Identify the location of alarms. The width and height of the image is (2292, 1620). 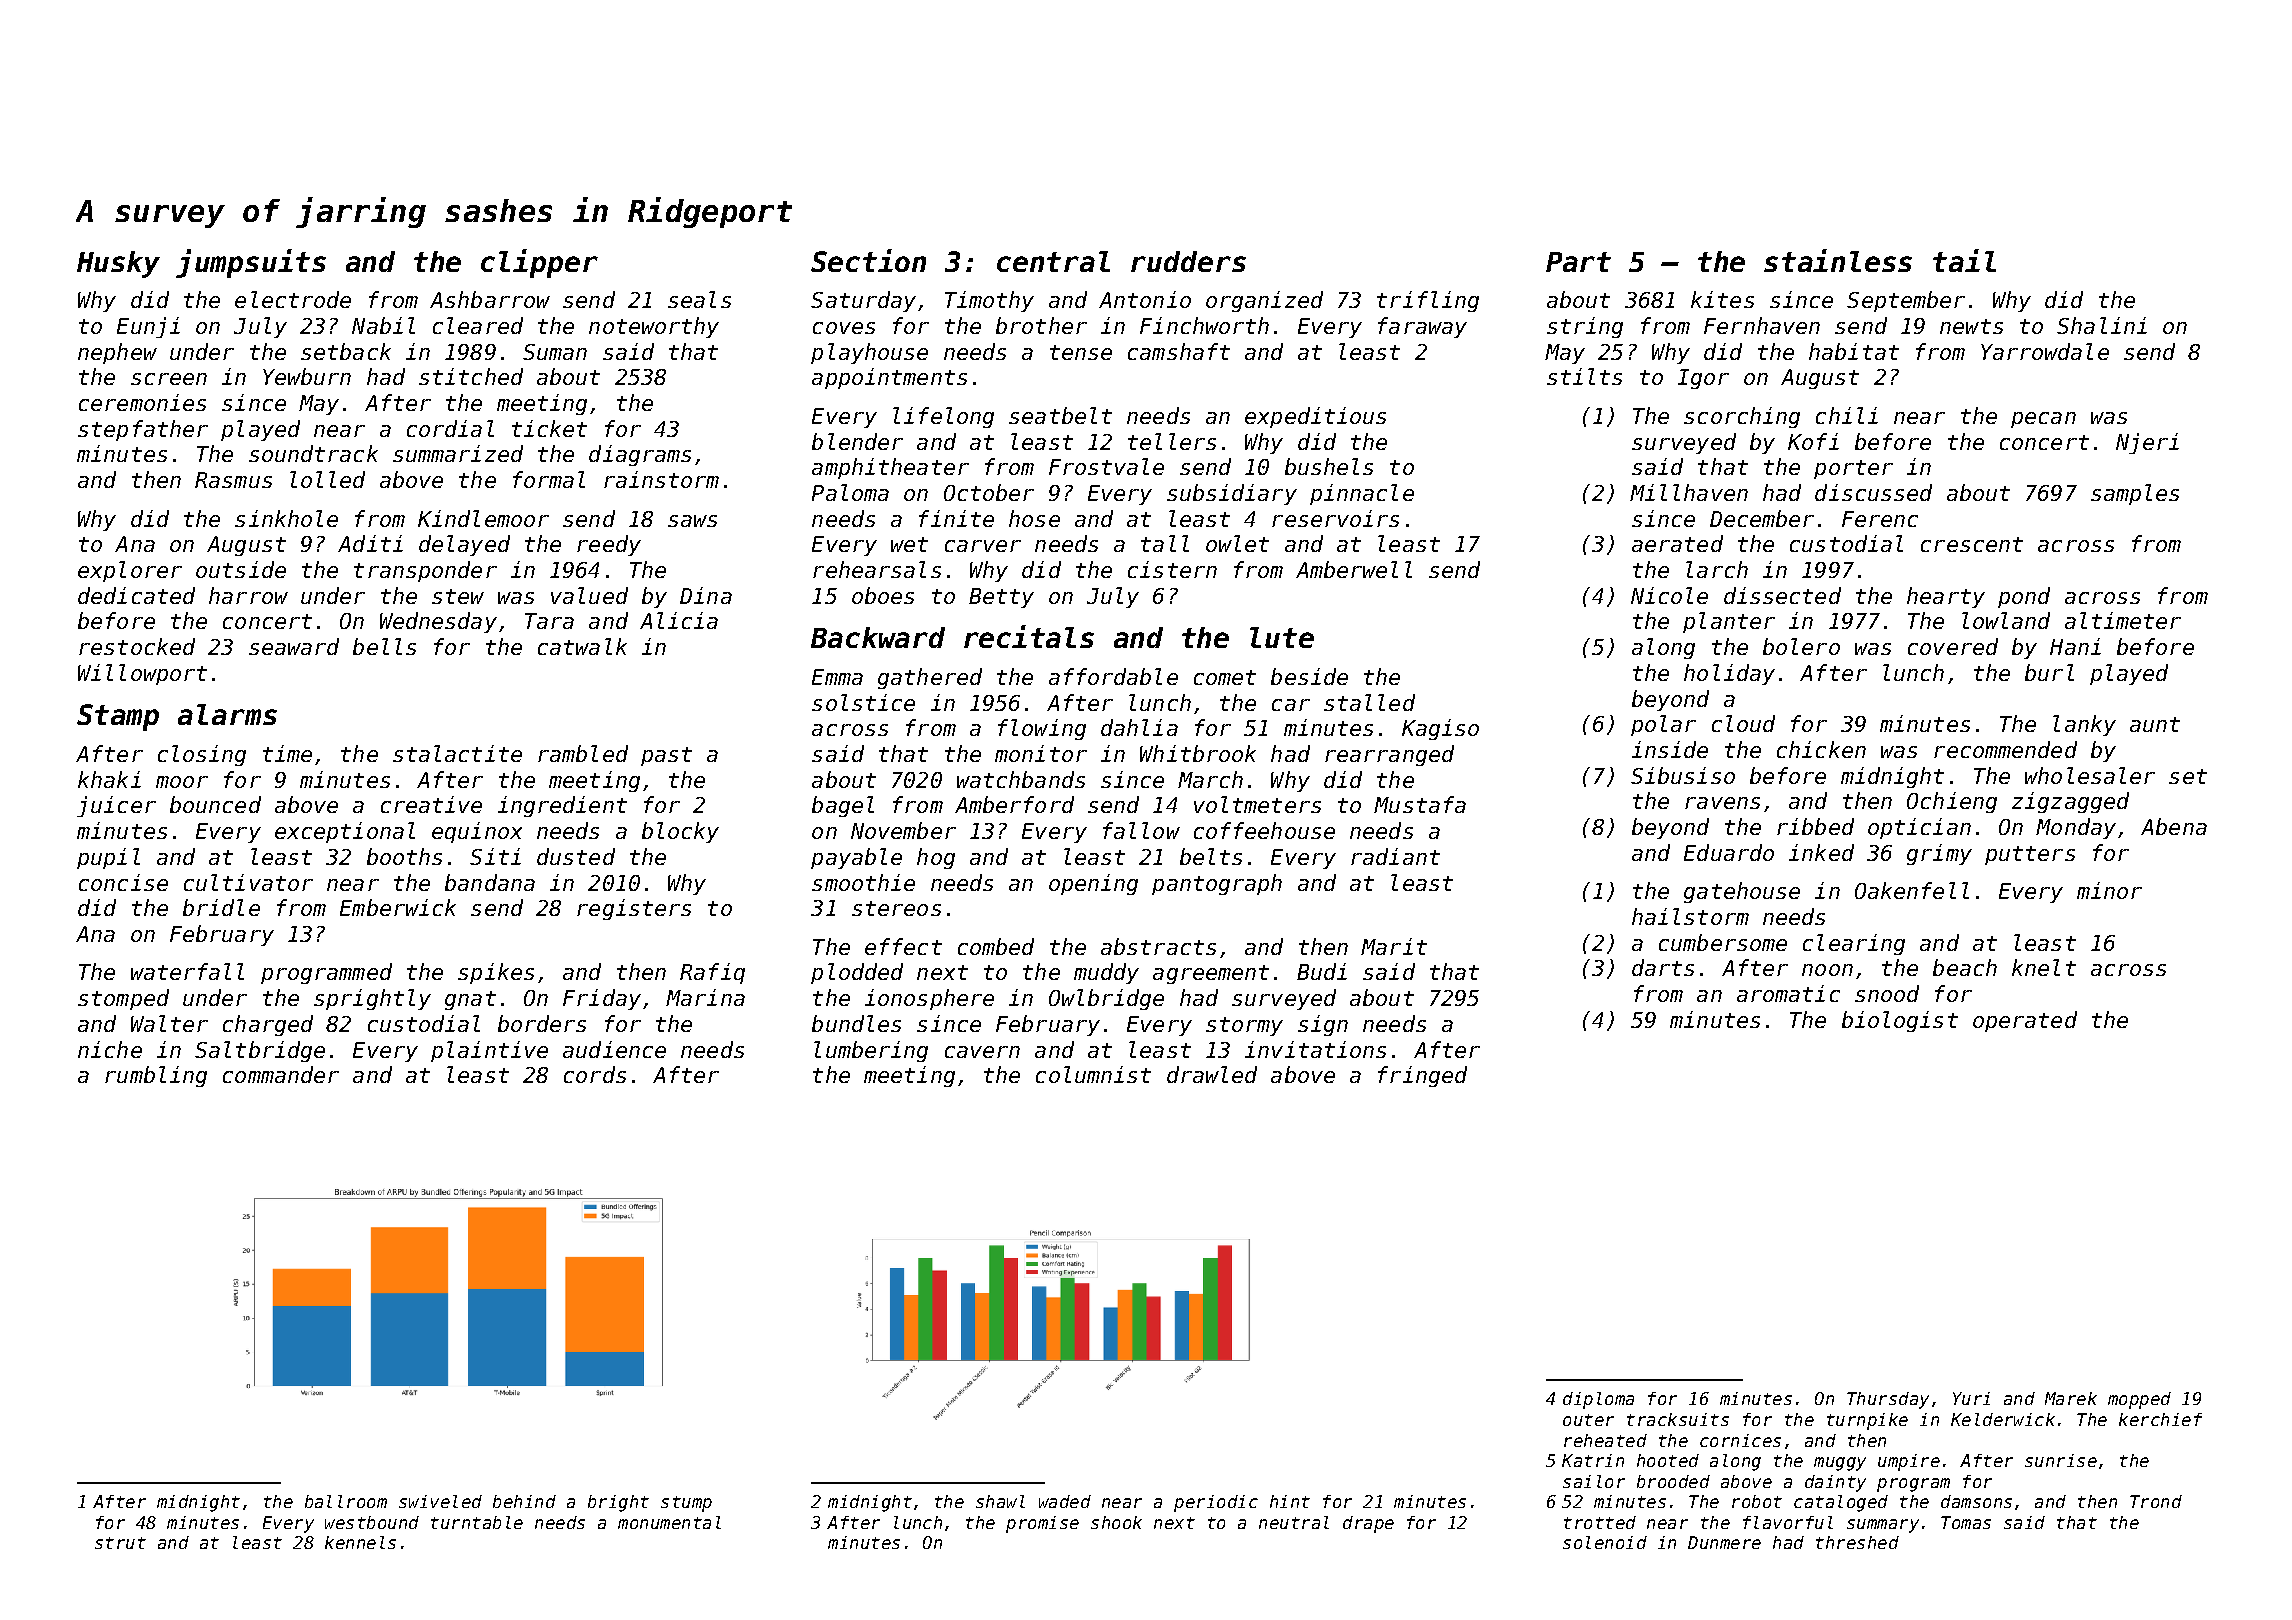
(227, 714).
